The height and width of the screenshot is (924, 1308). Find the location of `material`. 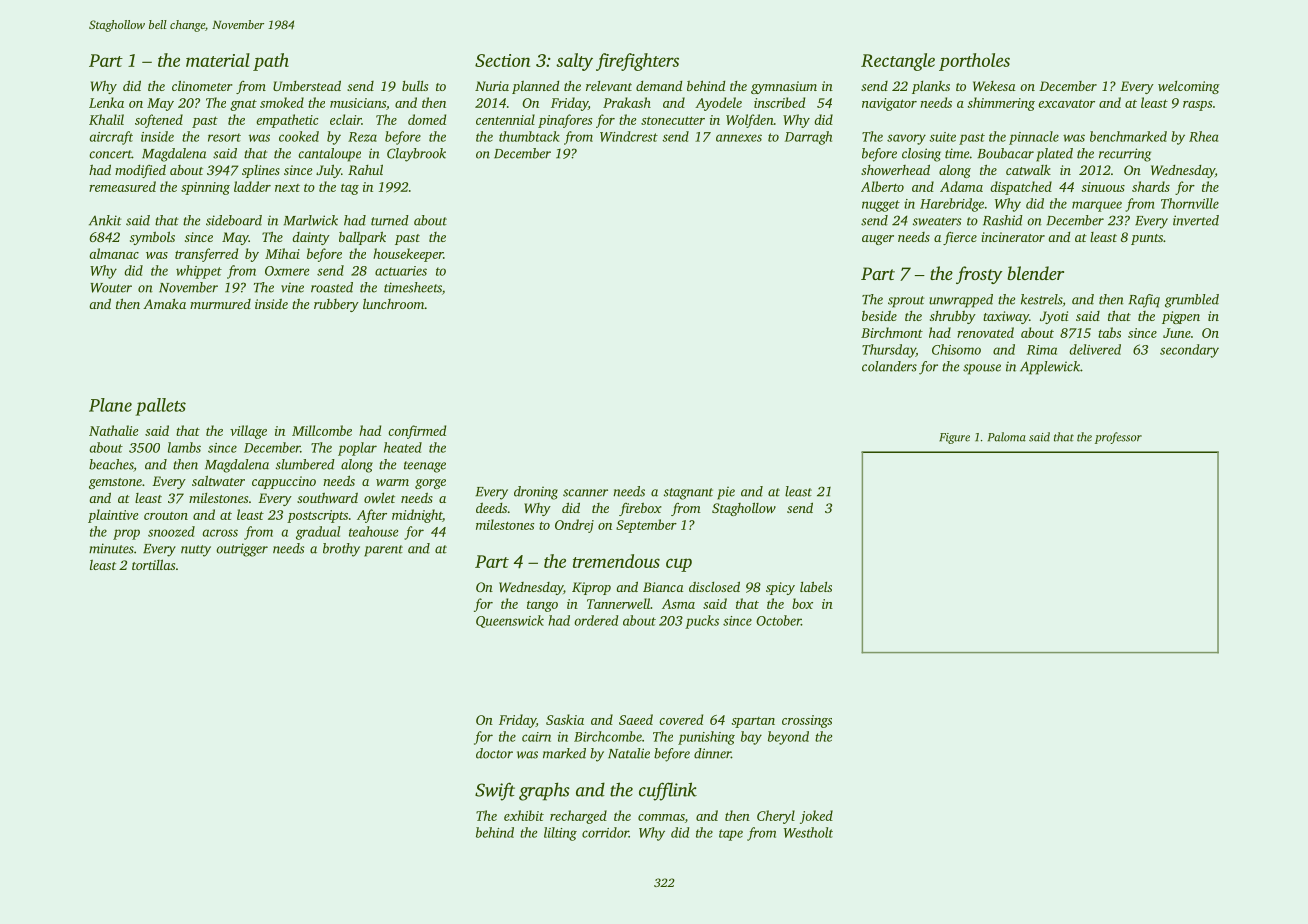

material is located at coordinates (218, 60).
